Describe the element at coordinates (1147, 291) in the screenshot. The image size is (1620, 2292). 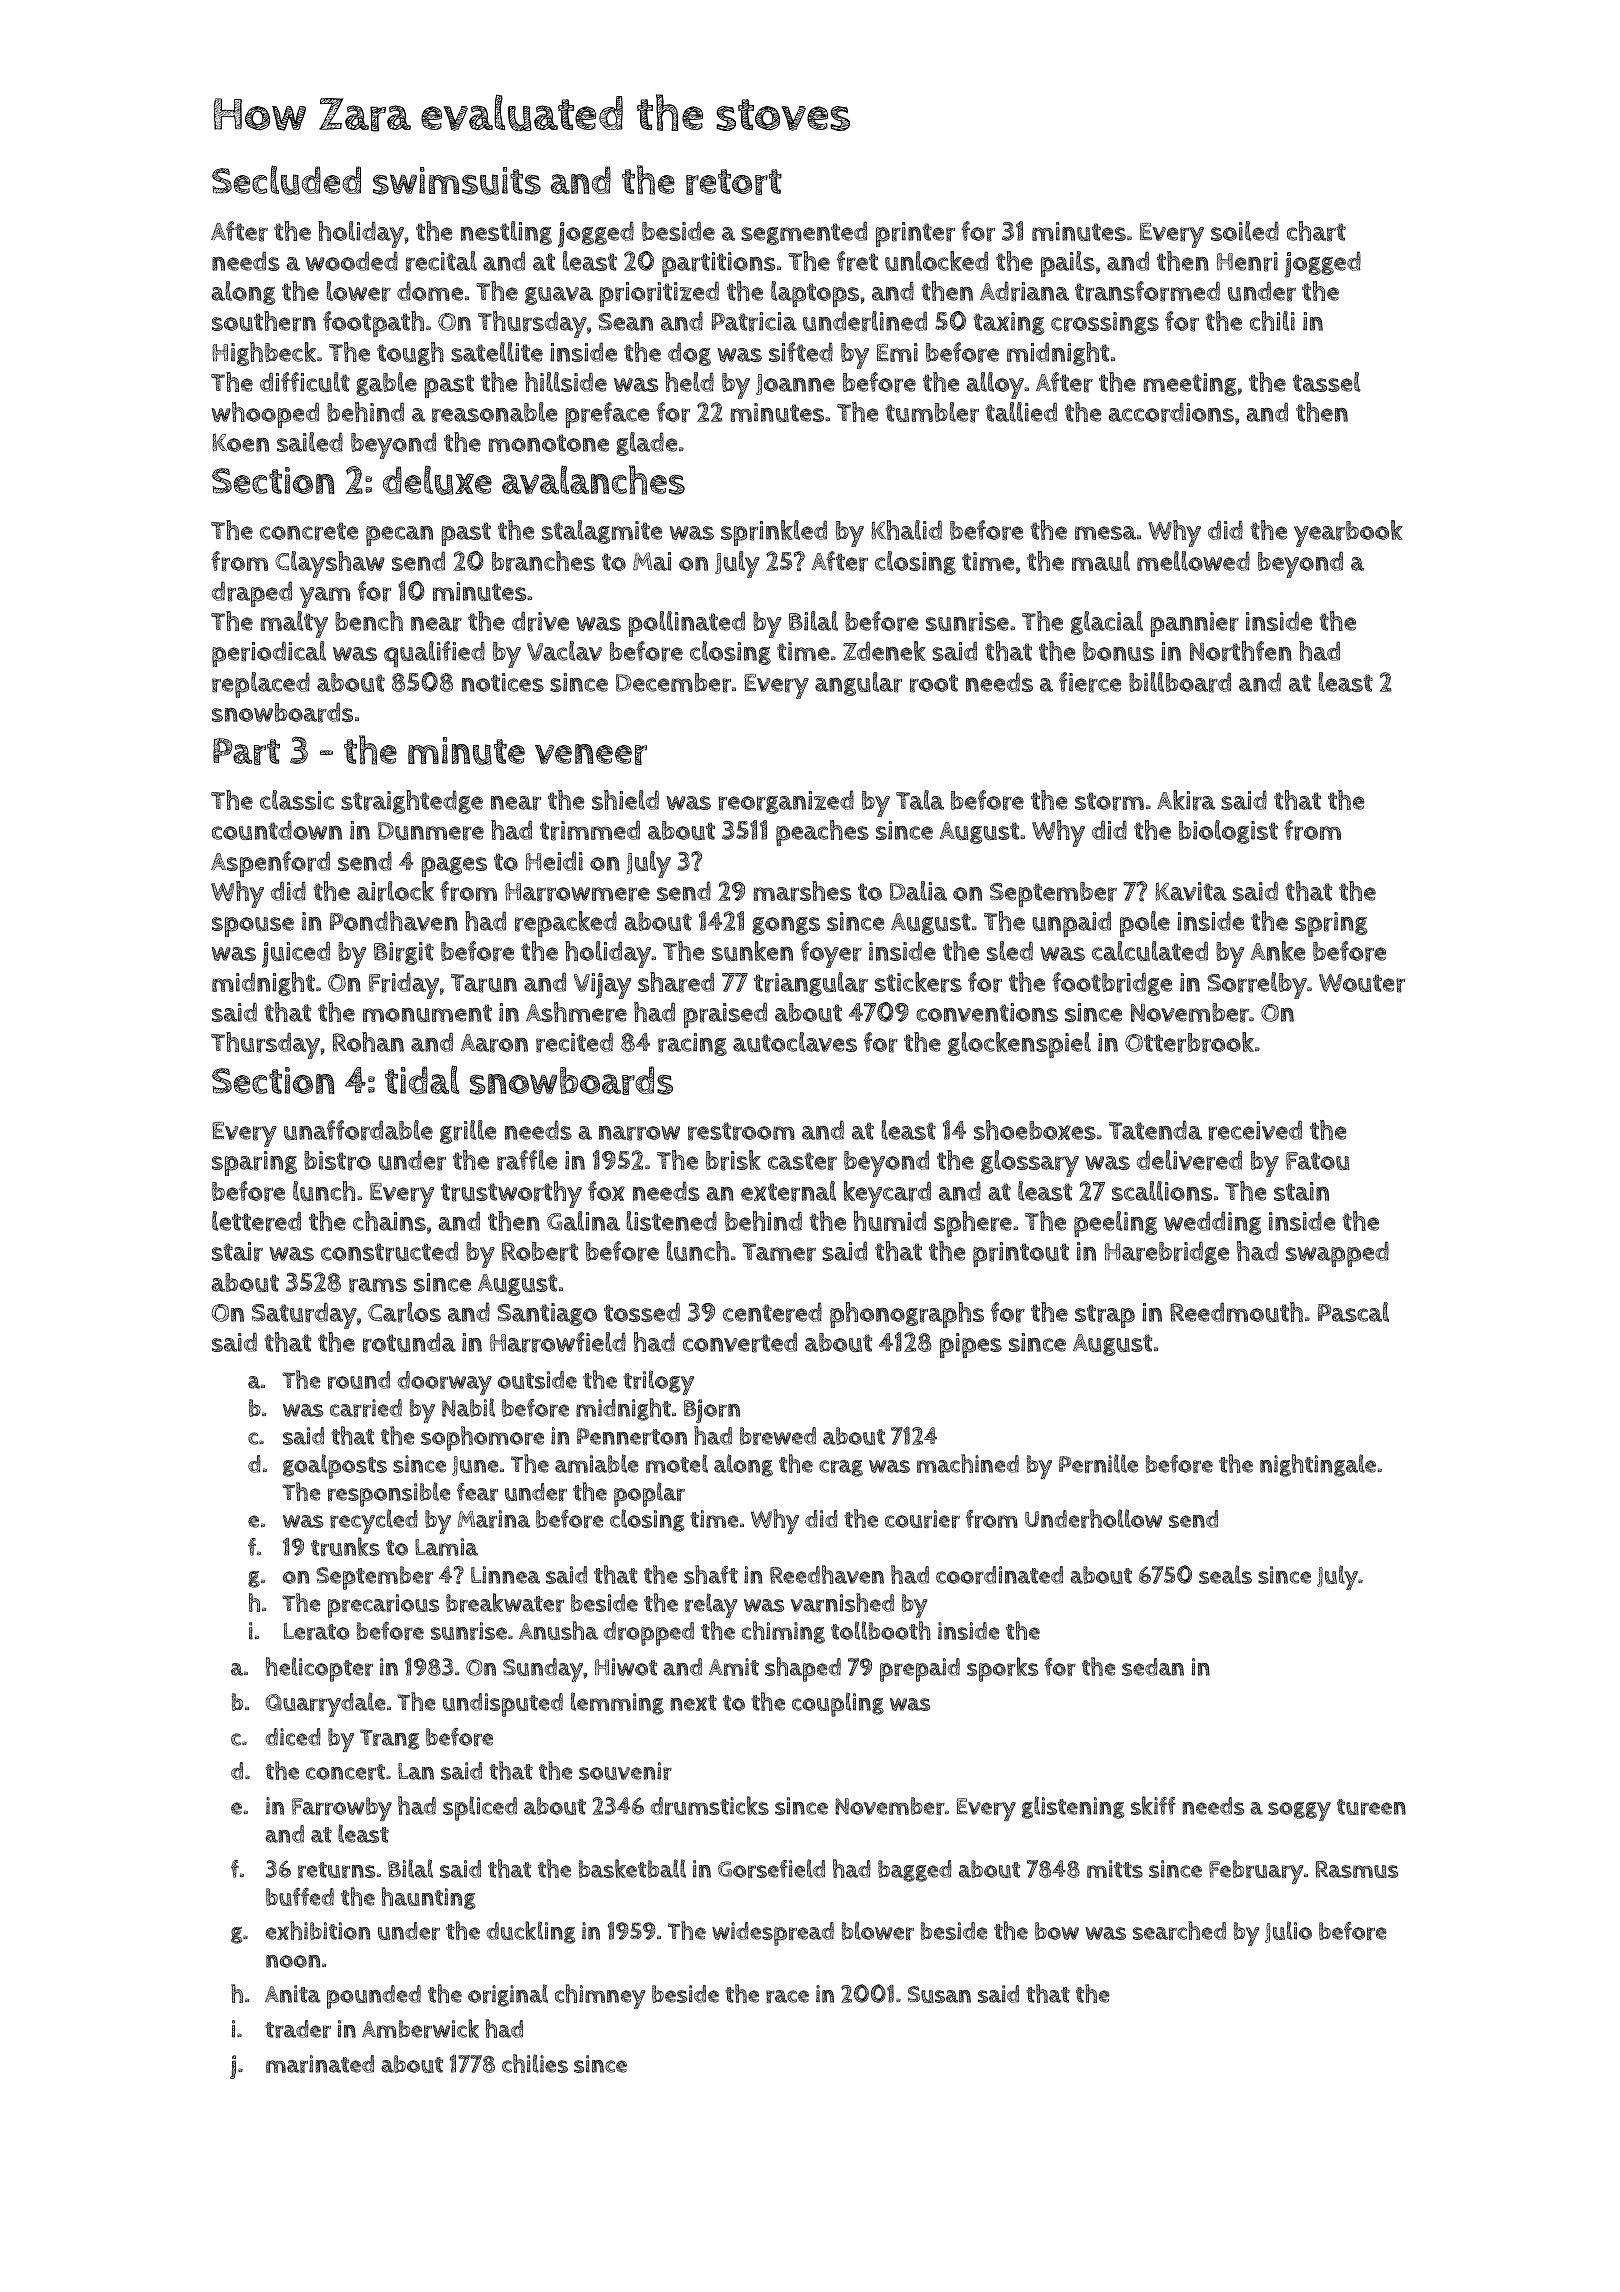
I see `transformed` at that location.
